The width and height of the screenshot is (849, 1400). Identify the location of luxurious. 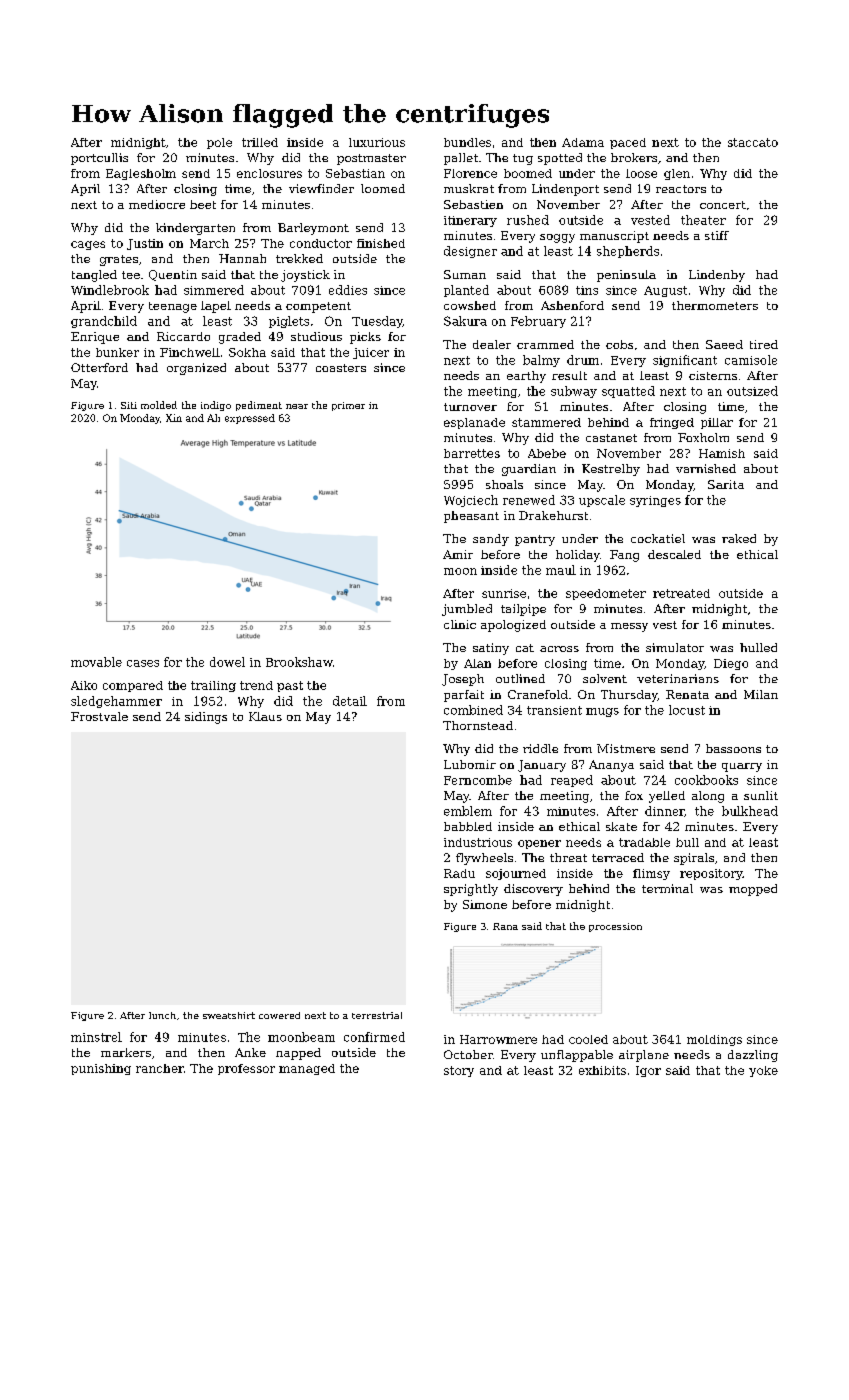
(377, 142).
